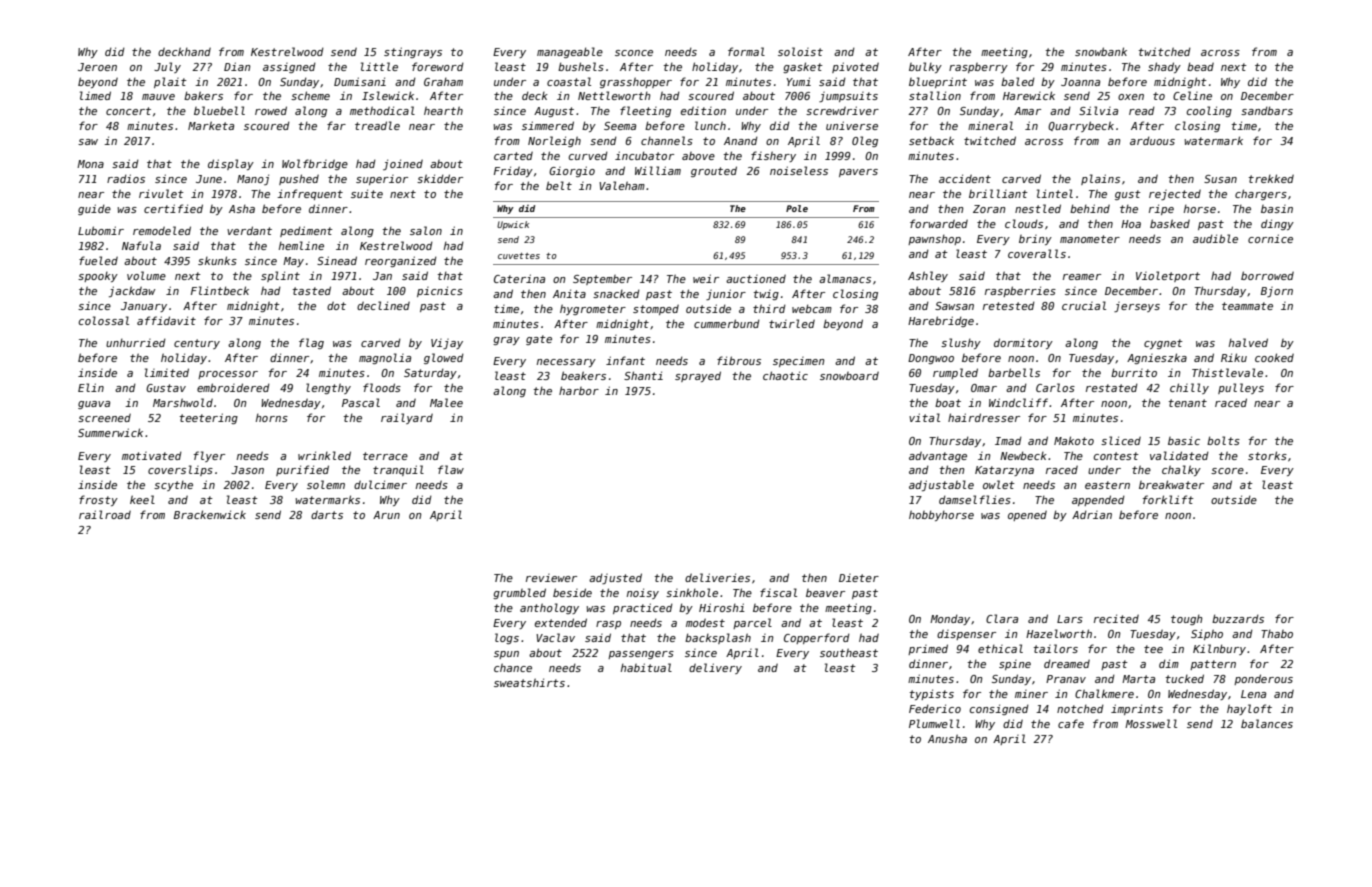 This page has height=887, width=1372. I want to click on advantage, so click(938, 456).
